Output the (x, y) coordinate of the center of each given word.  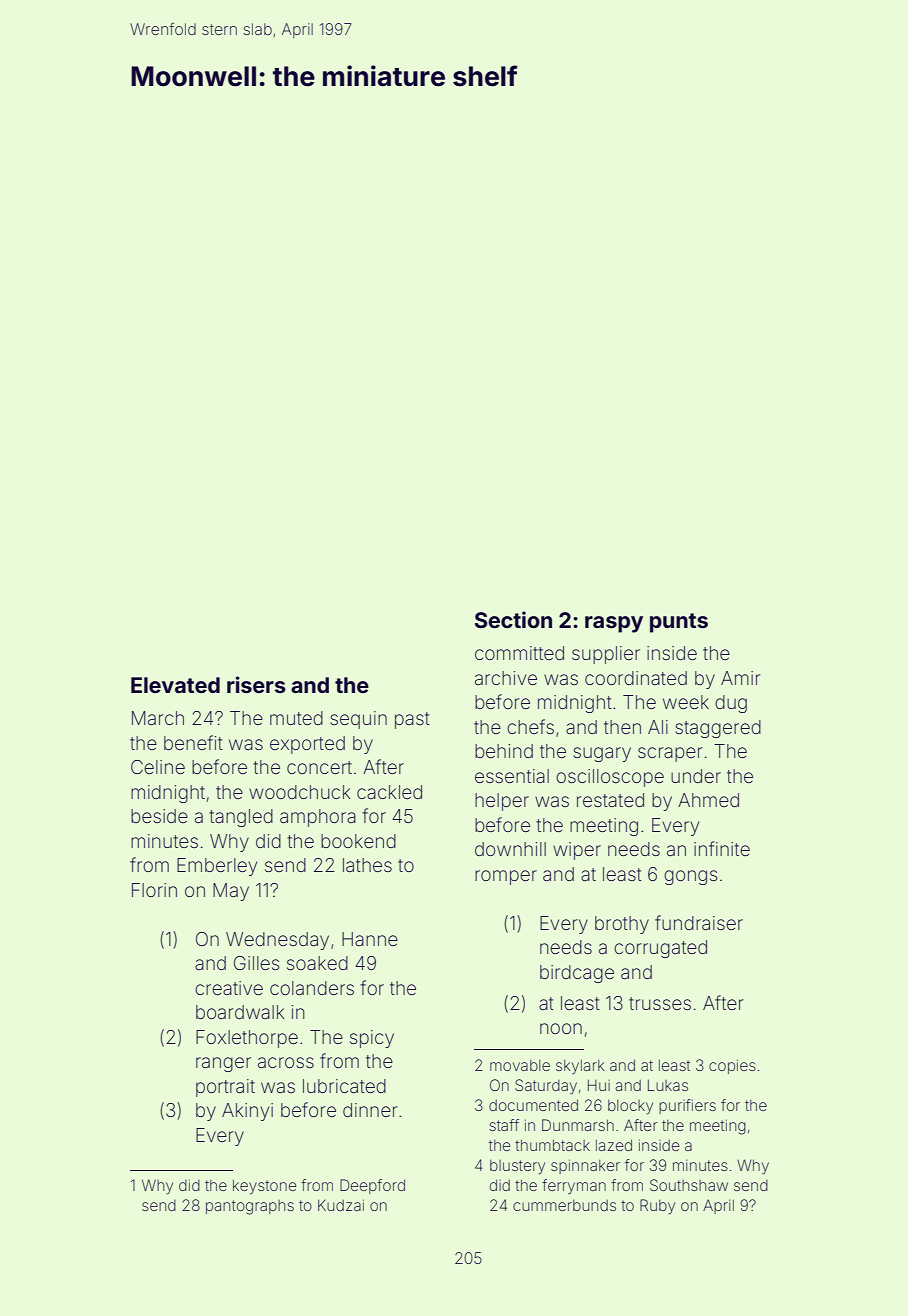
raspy (614, 624)
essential (512, 776)
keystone (264, 1186)
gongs (690, 877)
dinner (370, 1110)
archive (506, 678)
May (231, 892)
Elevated (175, 685)
